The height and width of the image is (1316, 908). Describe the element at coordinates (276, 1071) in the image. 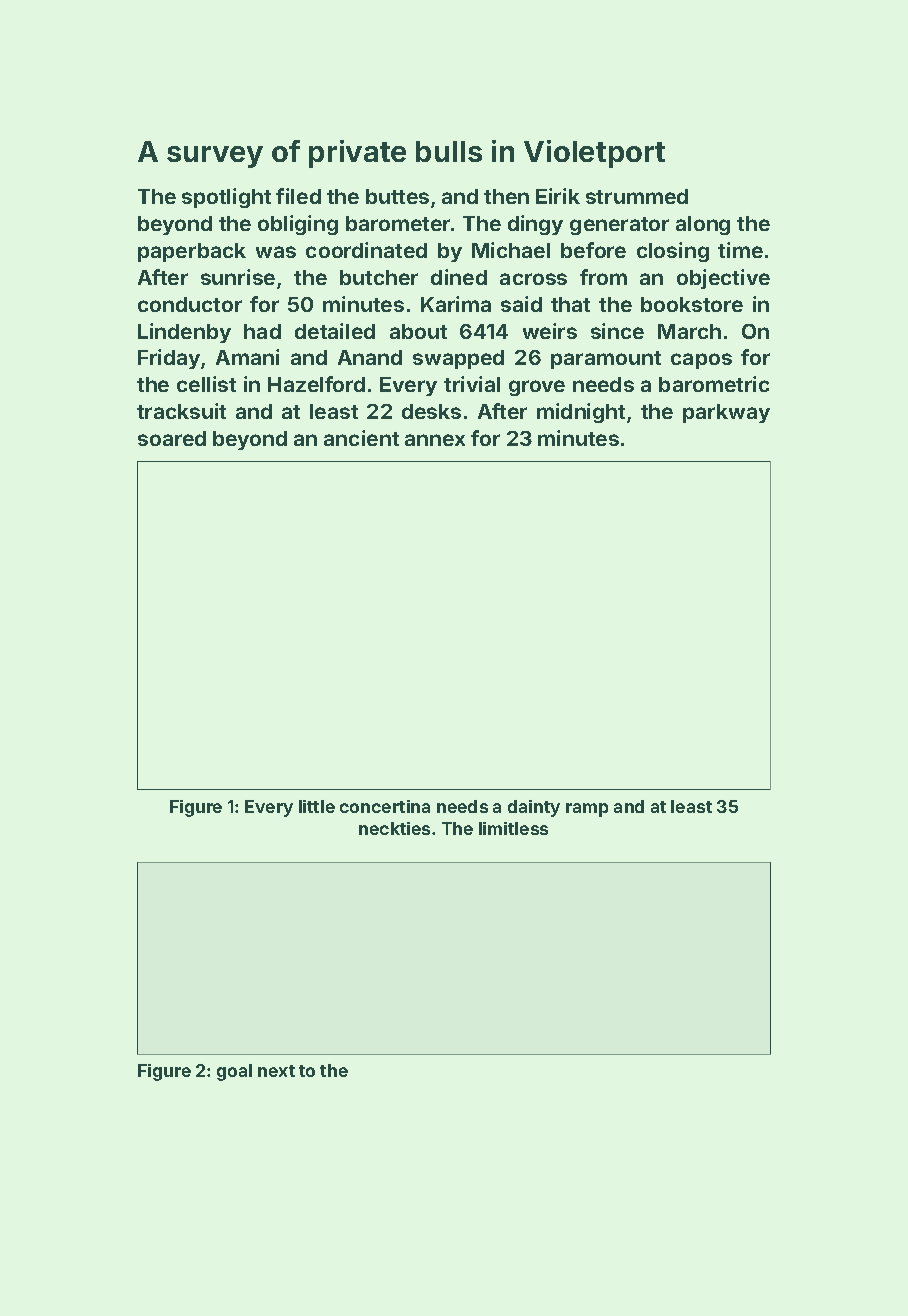

I see `next` at that location.
